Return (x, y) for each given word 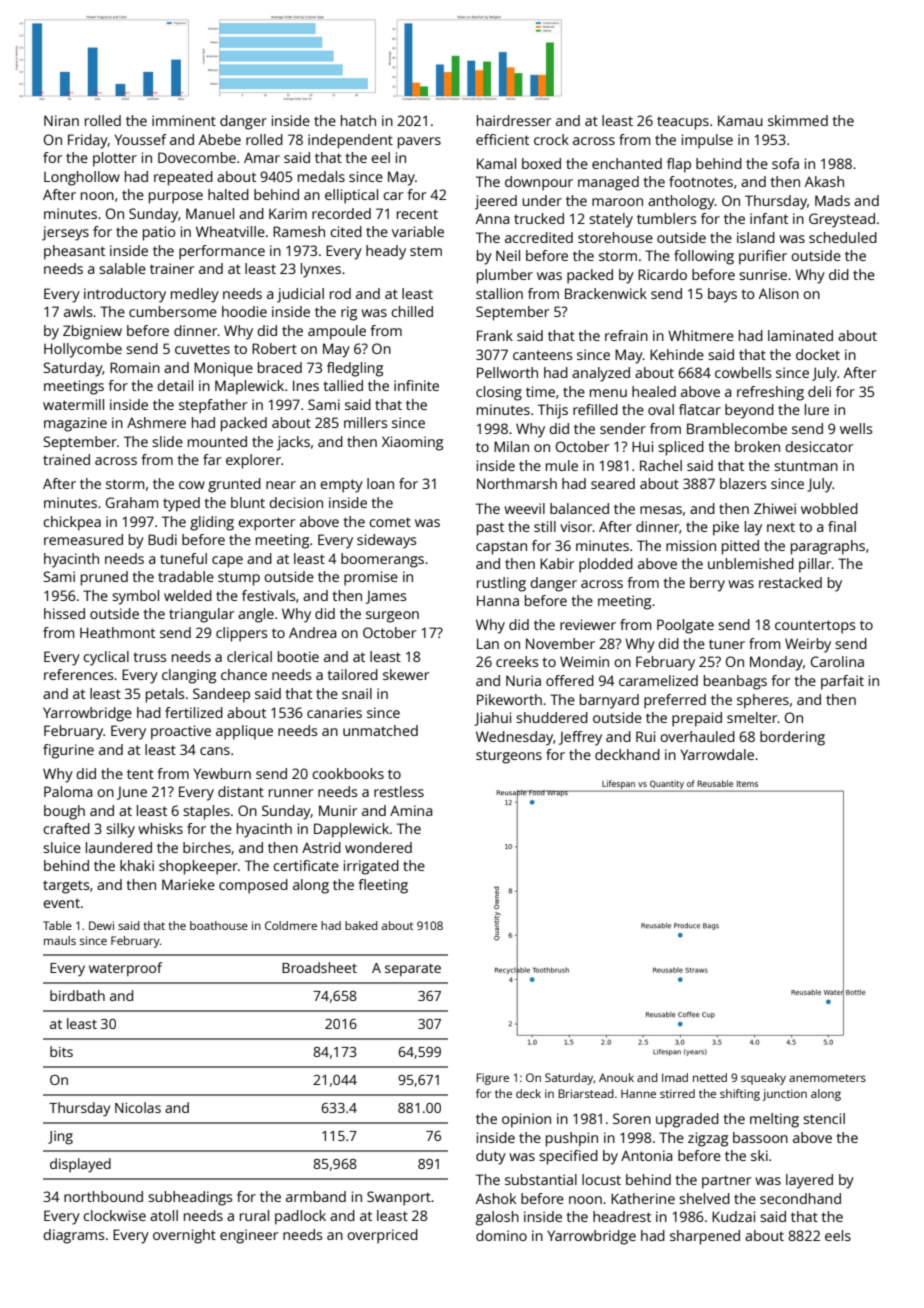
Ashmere (156, 422)
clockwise (114, 1215)
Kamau (740, 120)
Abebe (220, 139)
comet (390, 522)
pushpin (572, 1139)
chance (244, 674)
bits (61, 1051)
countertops (815, 627)
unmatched (380, 730)
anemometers (827, 1078)
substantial (541, 1179)
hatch (358, 120)
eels (838, 1235)
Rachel (661, 465)
